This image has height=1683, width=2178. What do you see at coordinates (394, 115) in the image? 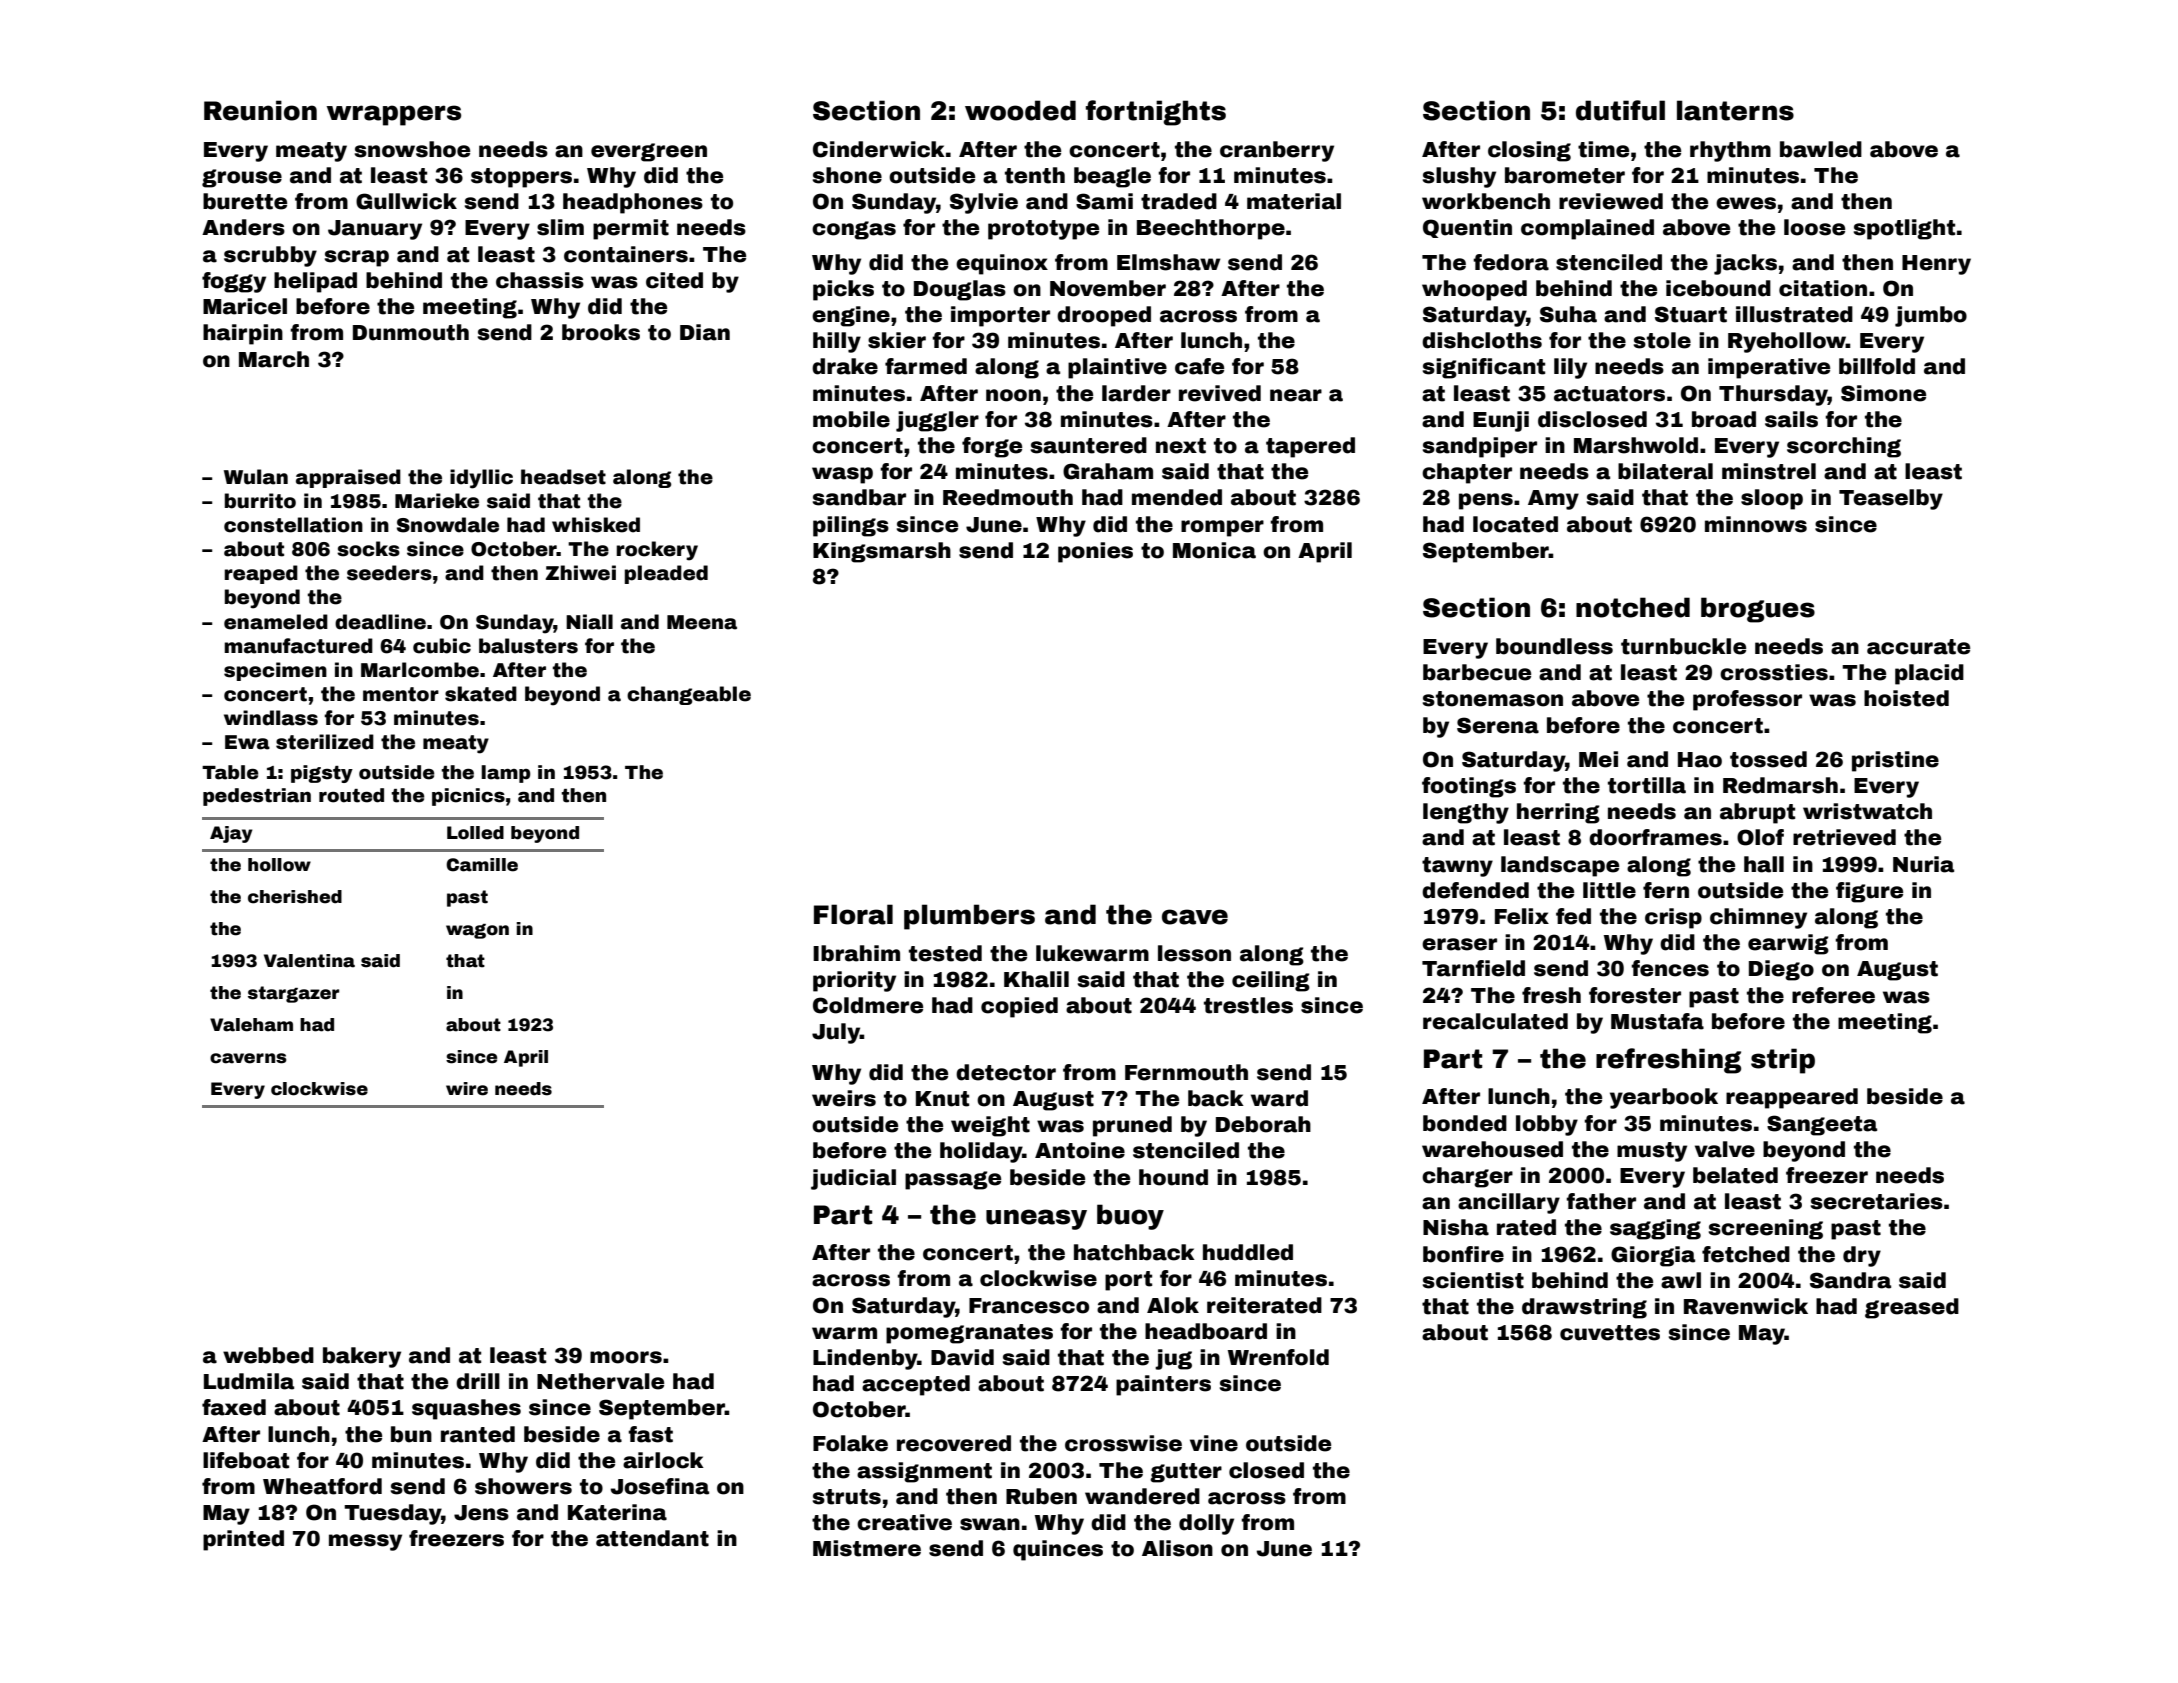
I see `wrappers` at bounding box center [394, 115].
